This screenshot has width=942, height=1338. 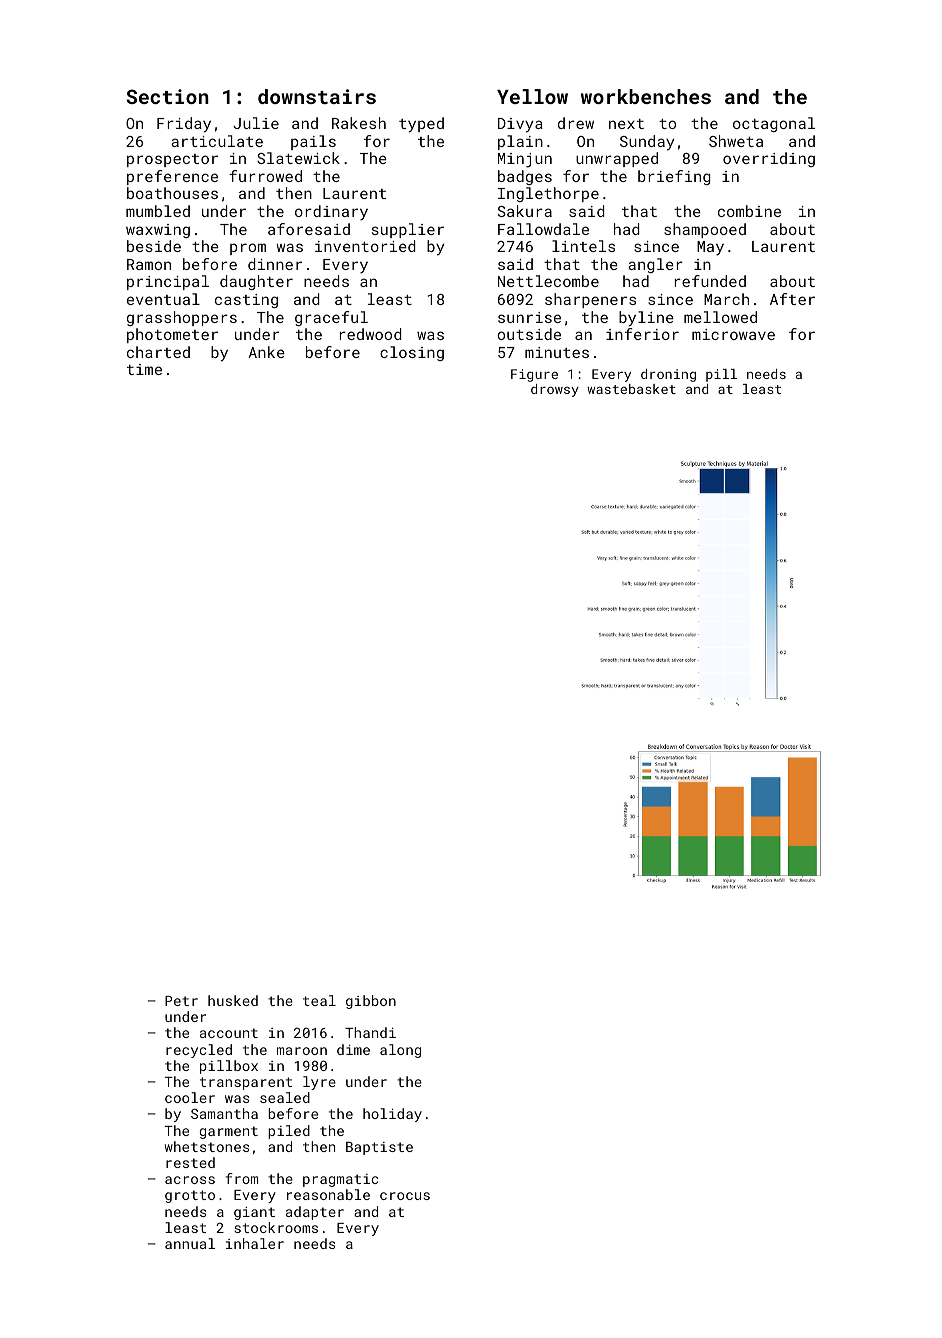 I want to click on badges, so click(x=525, y=177).
